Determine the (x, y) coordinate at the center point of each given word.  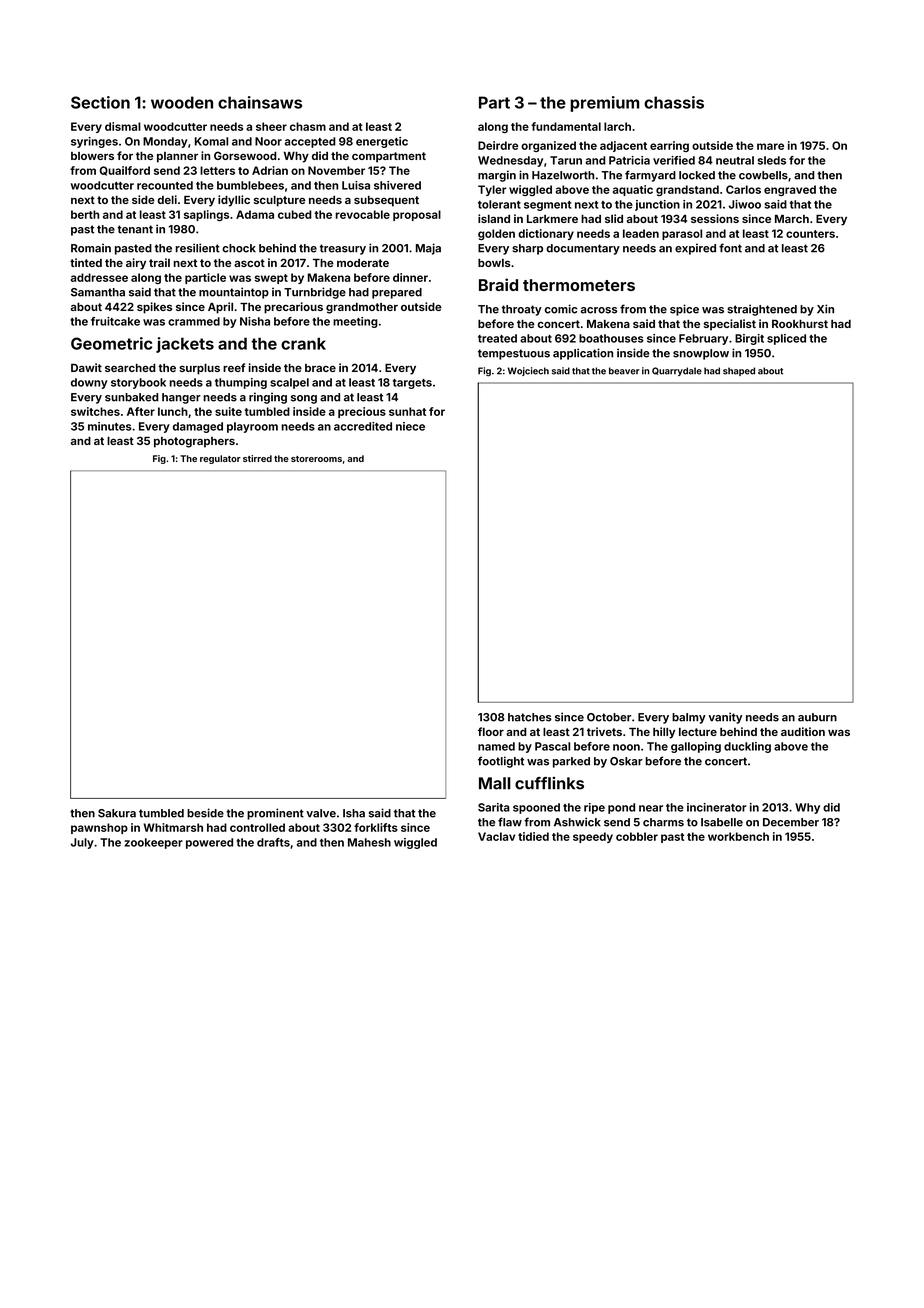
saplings (206, 215)
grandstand (687, 190)
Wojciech (528, 371)
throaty (522, 310)
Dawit (86, 367)
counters (810, 234)
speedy (593, 837)
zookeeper (153, 843)
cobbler (637, 836)
